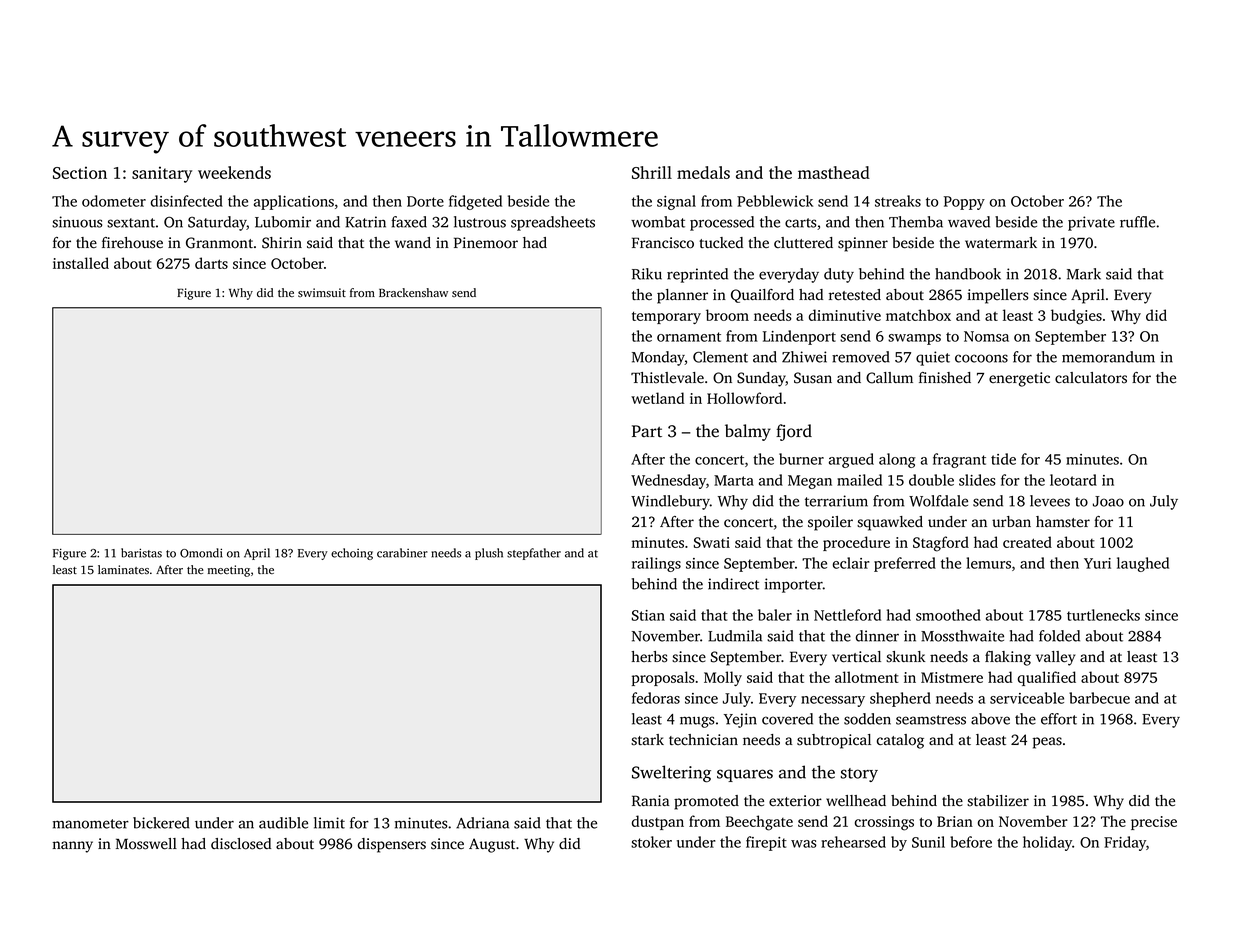 This screenshot has width=1233, height=952. Describe the element at coordinates (141, 553) in the screenshot. I see `baristas` at that location.
